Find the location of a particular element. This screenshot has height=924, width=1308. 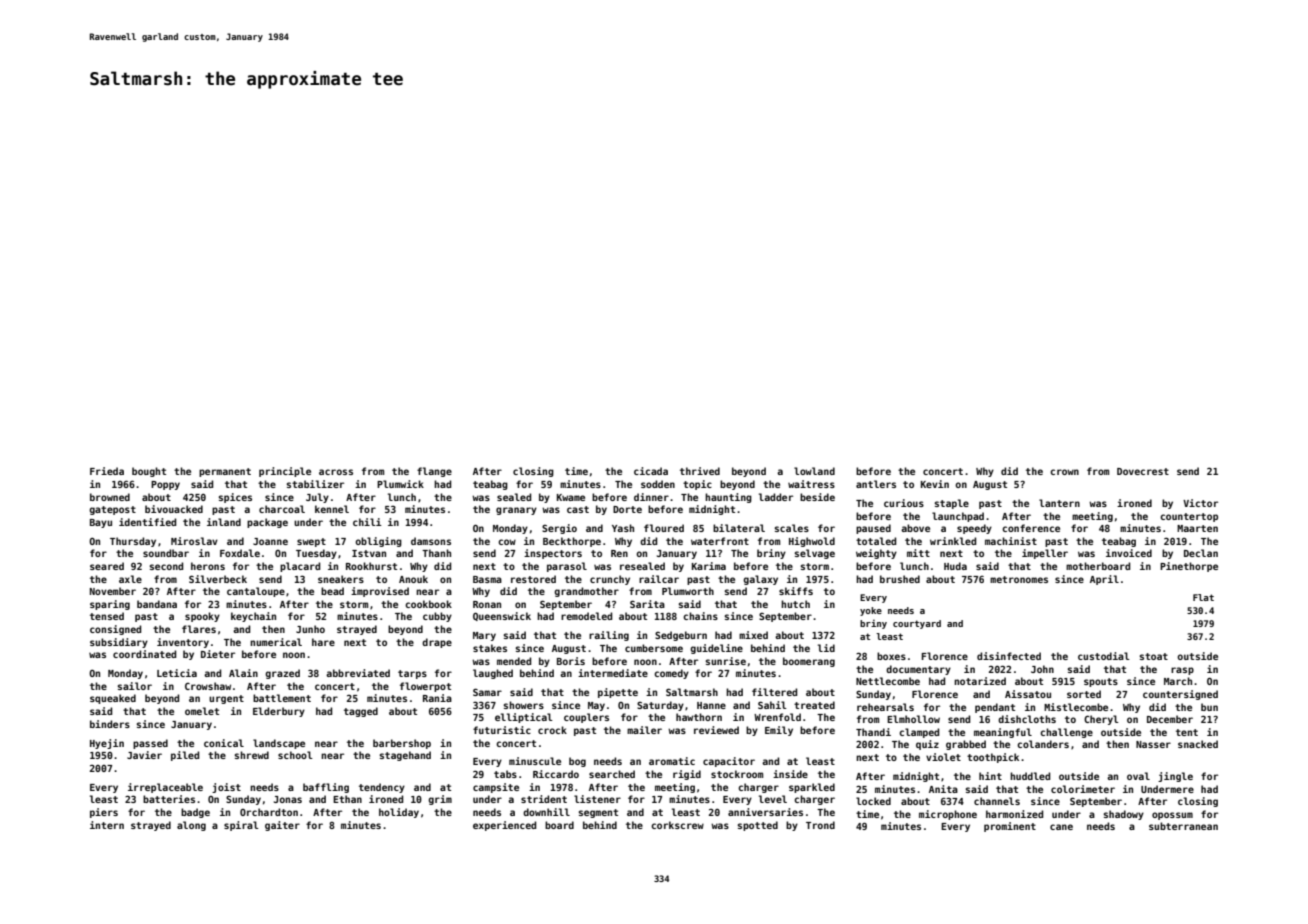

floured is located at coordinates (664, 528).
